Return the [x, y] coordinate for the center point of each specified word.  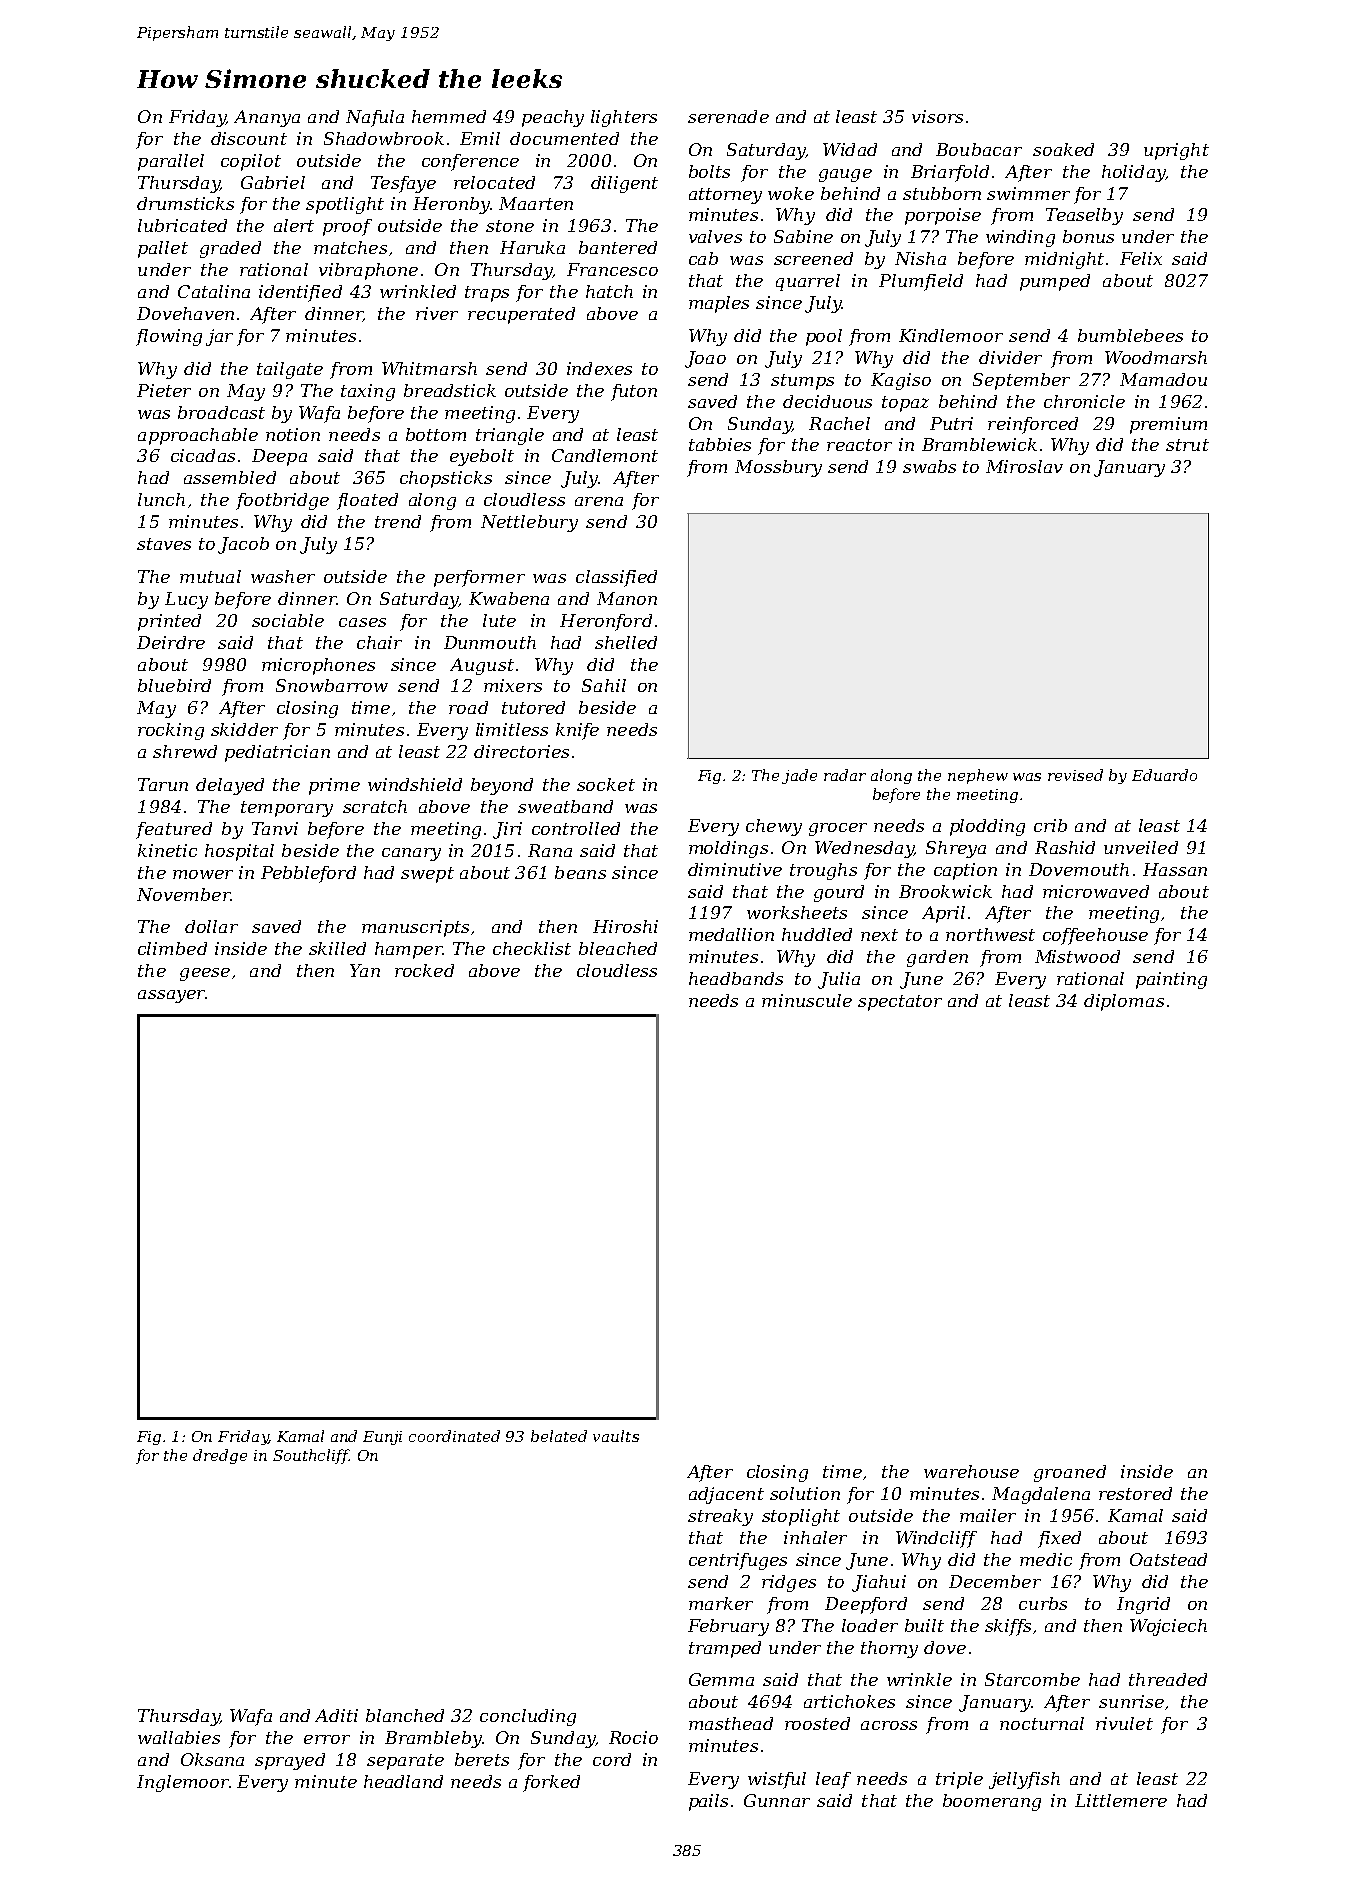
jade [799, 776]
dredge [220, 1456]
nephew [978, 776]
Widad [850, 149]
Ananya [267, 118]
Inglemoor [183, 1783]
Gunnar [777, 1800]
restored [1135, 1493]
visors [937, 116]
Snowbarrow [332, 685]
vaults [616, 1436]
